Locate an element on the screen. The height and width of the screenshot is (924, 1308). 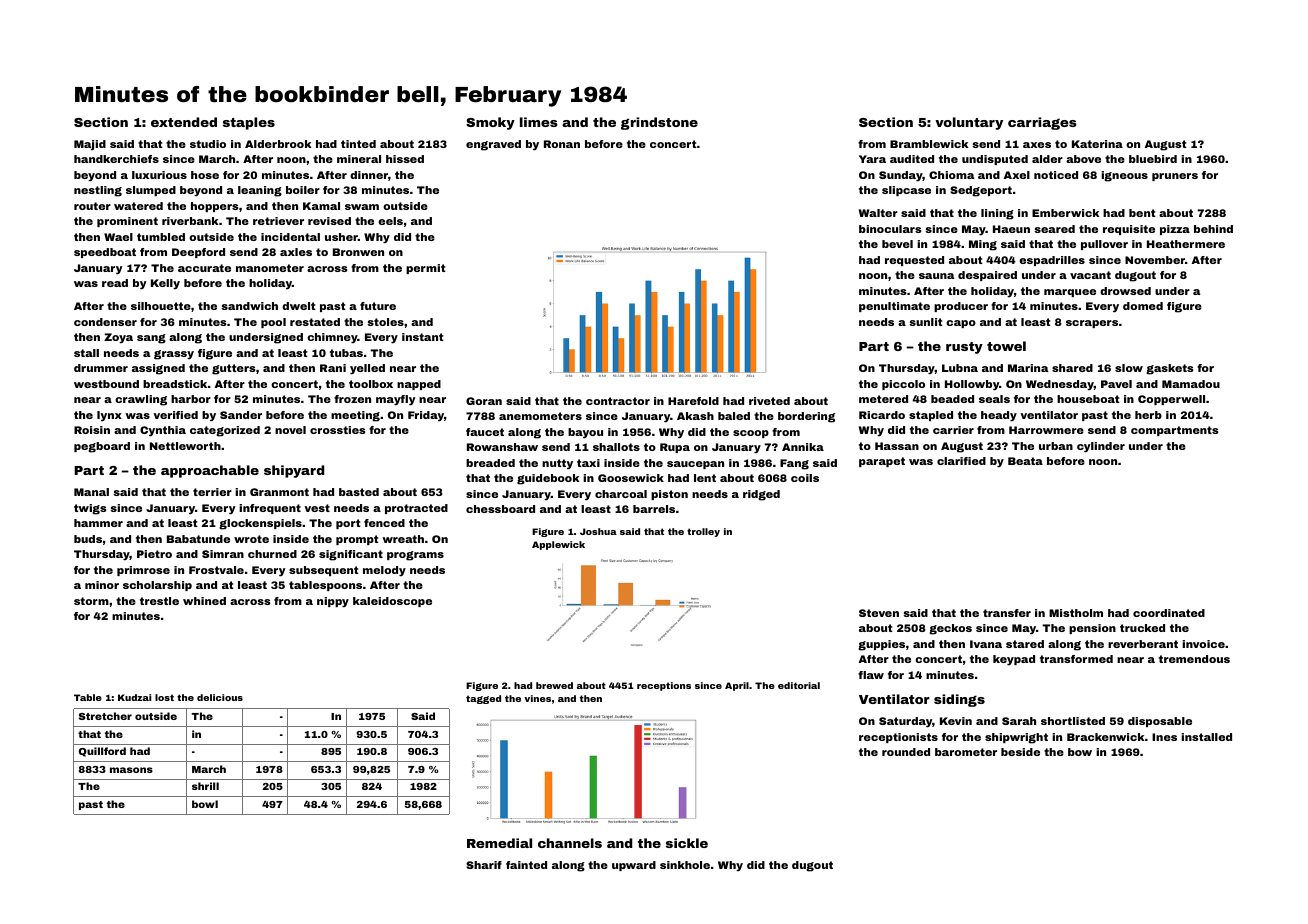
barometer is located at coordinates (966, 752).
